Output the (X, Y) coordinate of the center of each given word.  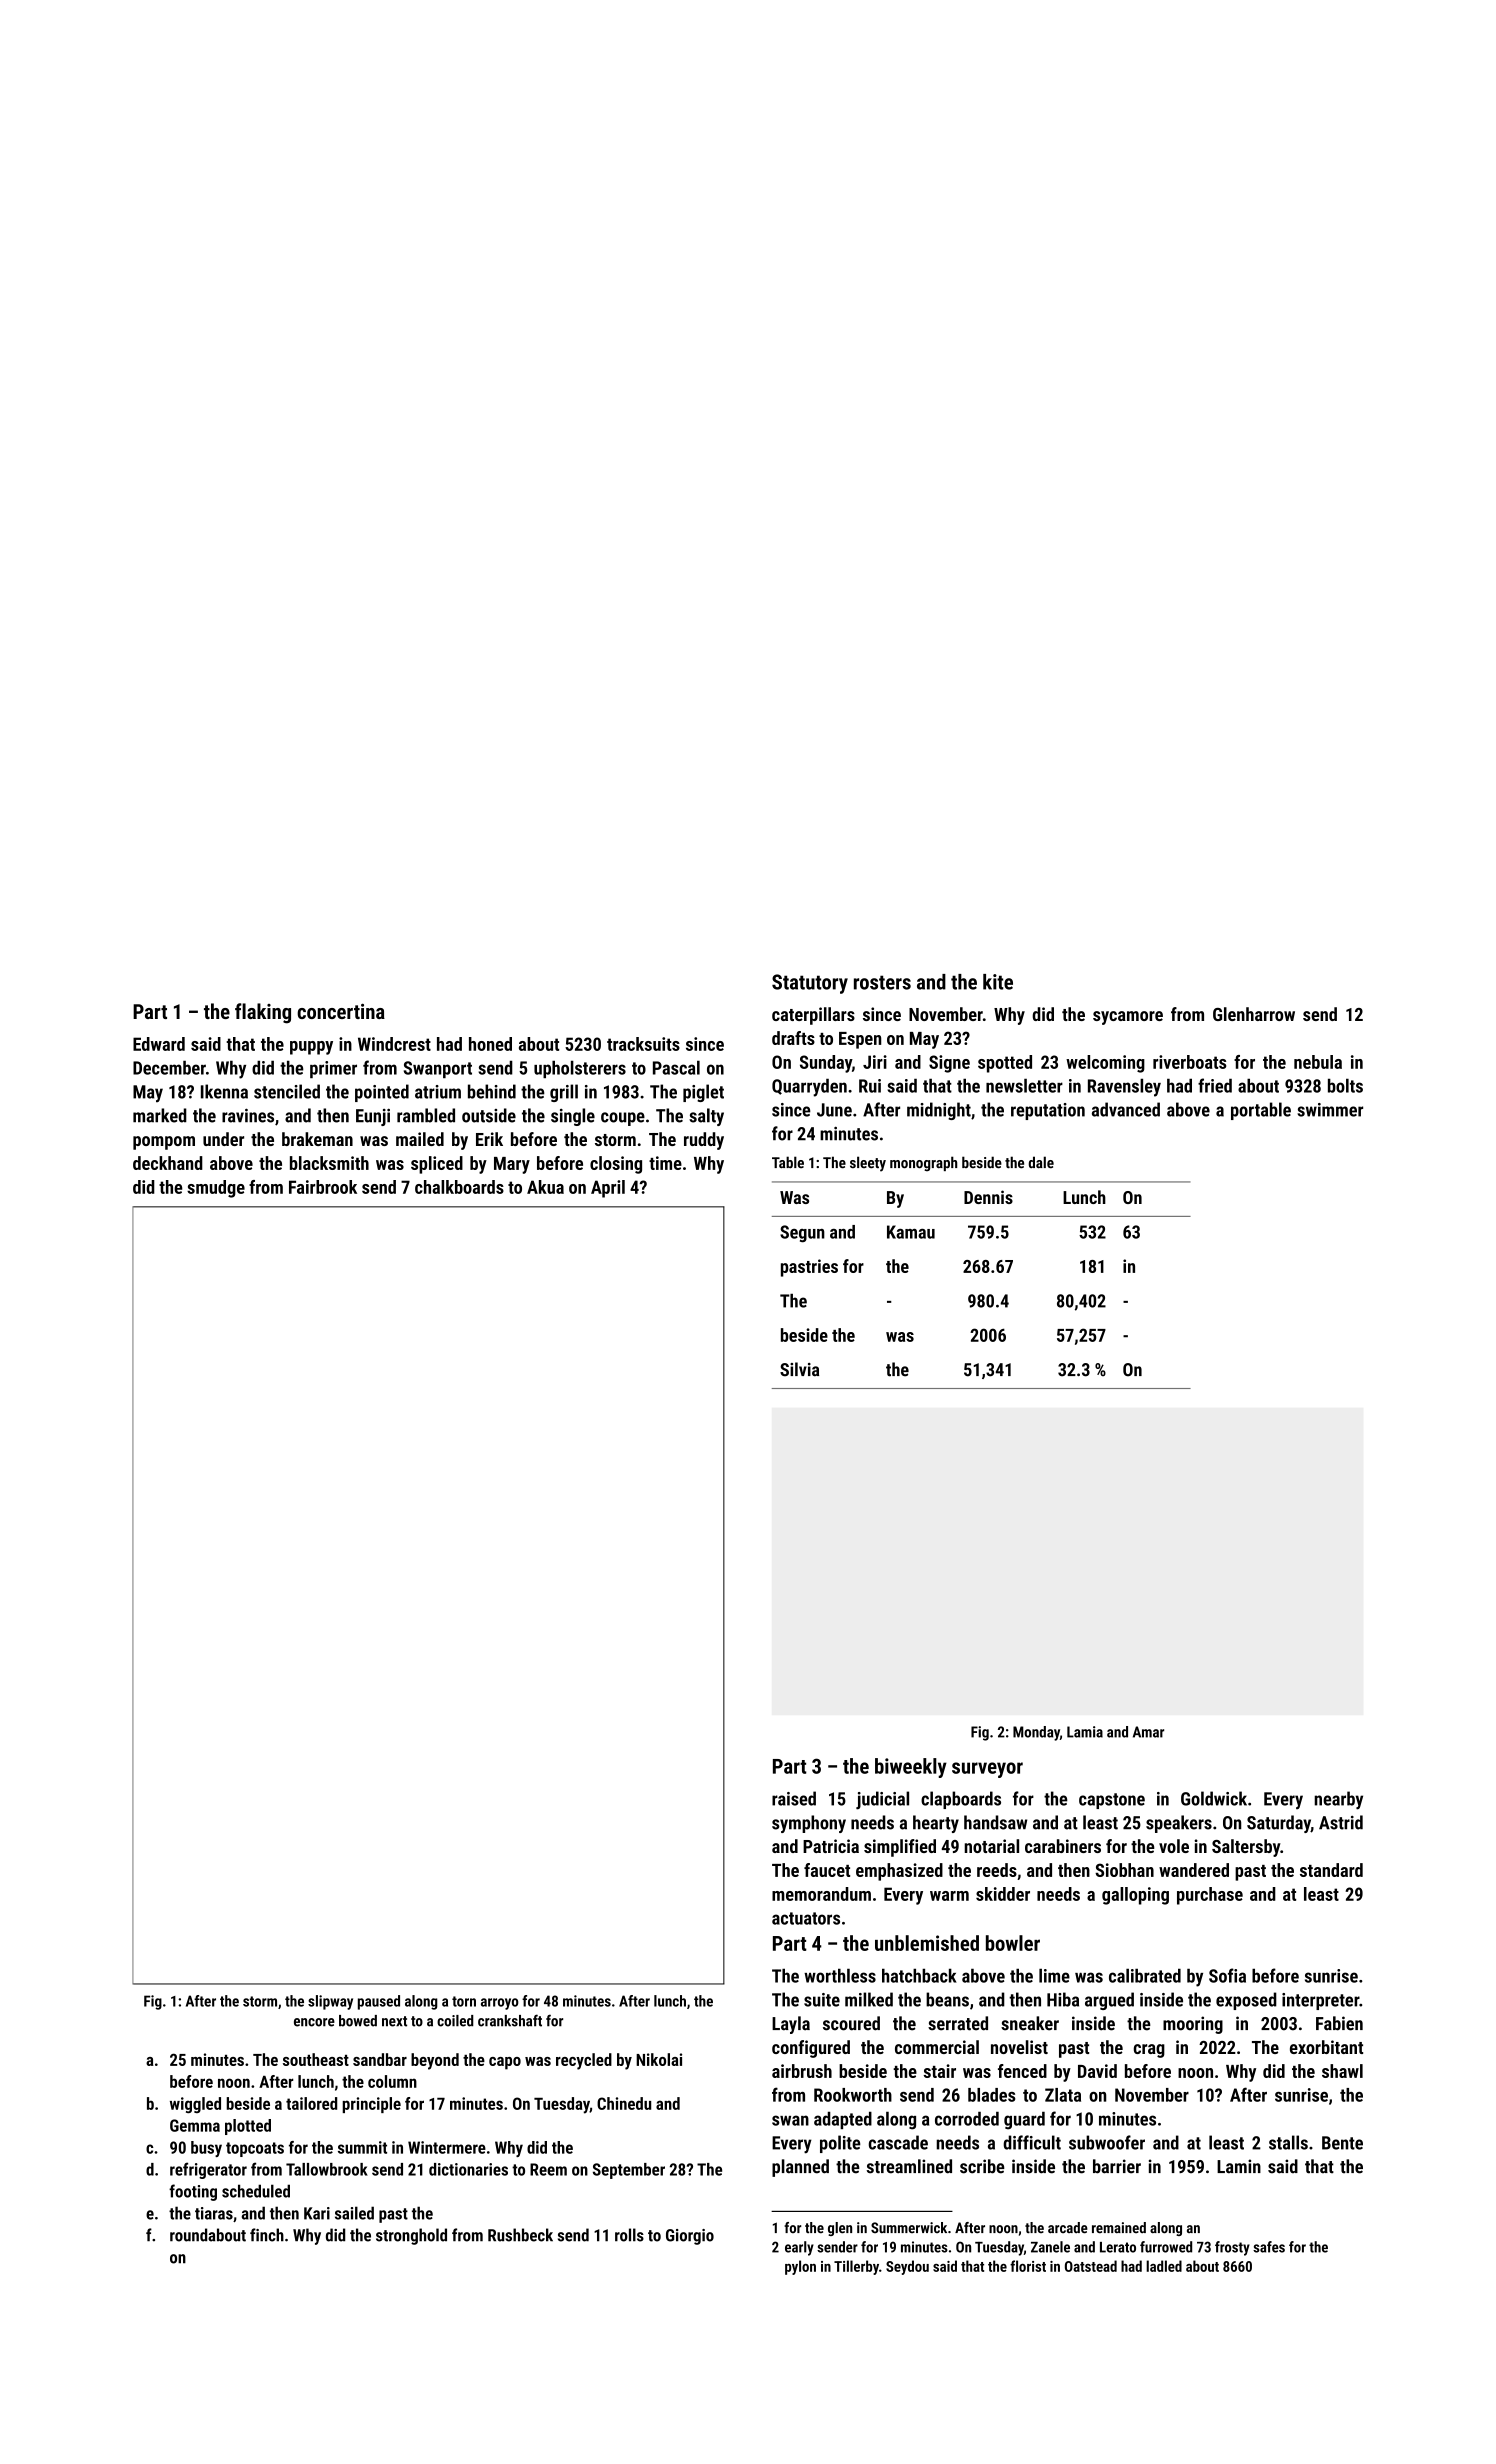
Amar (1148, 1732)
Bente (1342, 2143)
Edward (159, 1044)
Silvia (799, 1369)
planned (800, 2168)
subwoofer (1107, 2142)
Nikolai (659, 2059)
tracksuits (643, 1044)
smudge (216, 1189)
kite (998, 982)
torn (464, 2001)
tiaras (214, 2213)
